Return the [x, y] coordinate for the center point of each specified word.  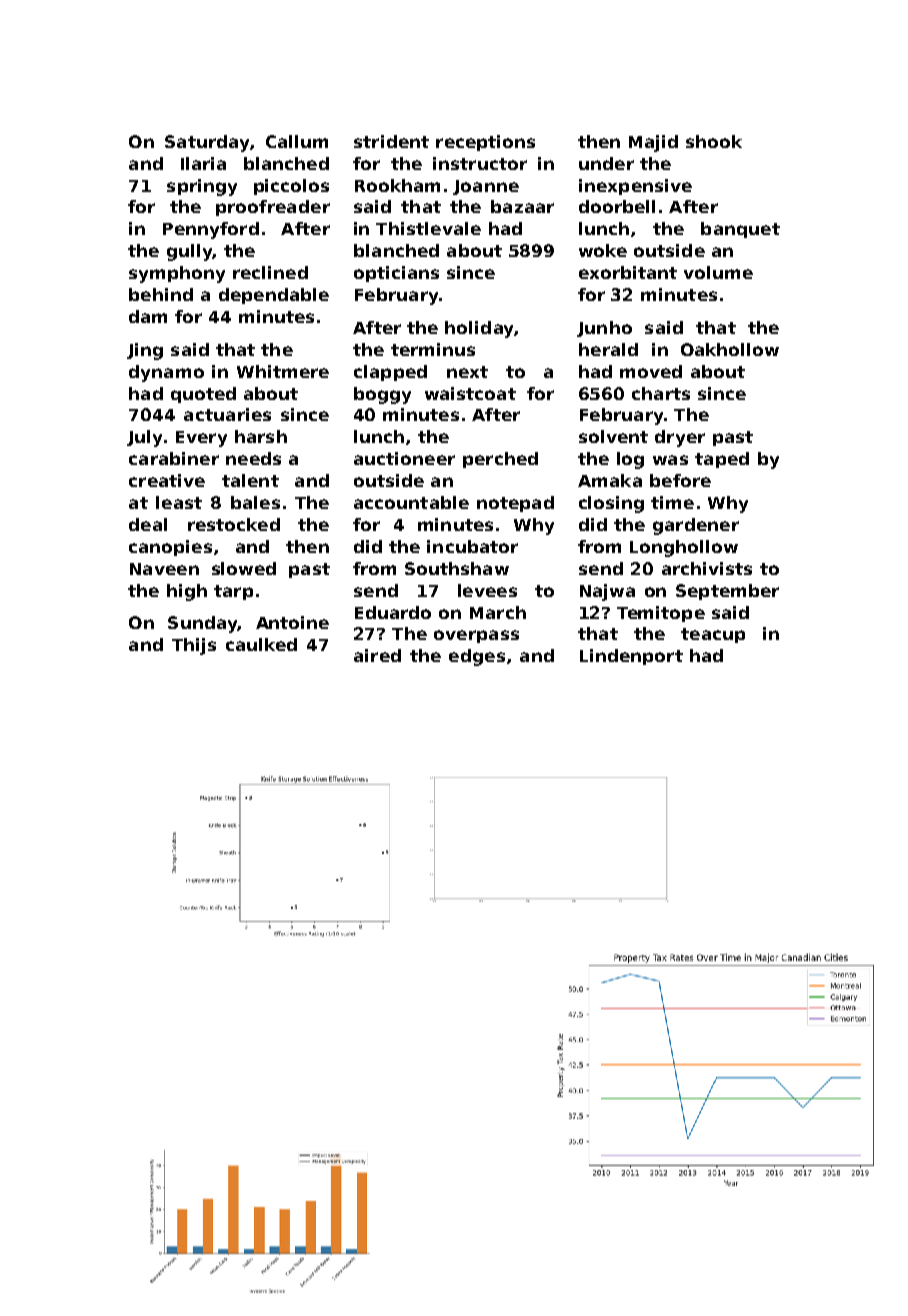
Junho [604, 329]
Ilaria [203, 163]
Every [201, 439]
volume [718, 272]
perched [500, 460]
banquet [740, 230]
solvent [613, 436]
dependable [274, 296]
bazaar [522, 206]
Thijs [194, 646]
